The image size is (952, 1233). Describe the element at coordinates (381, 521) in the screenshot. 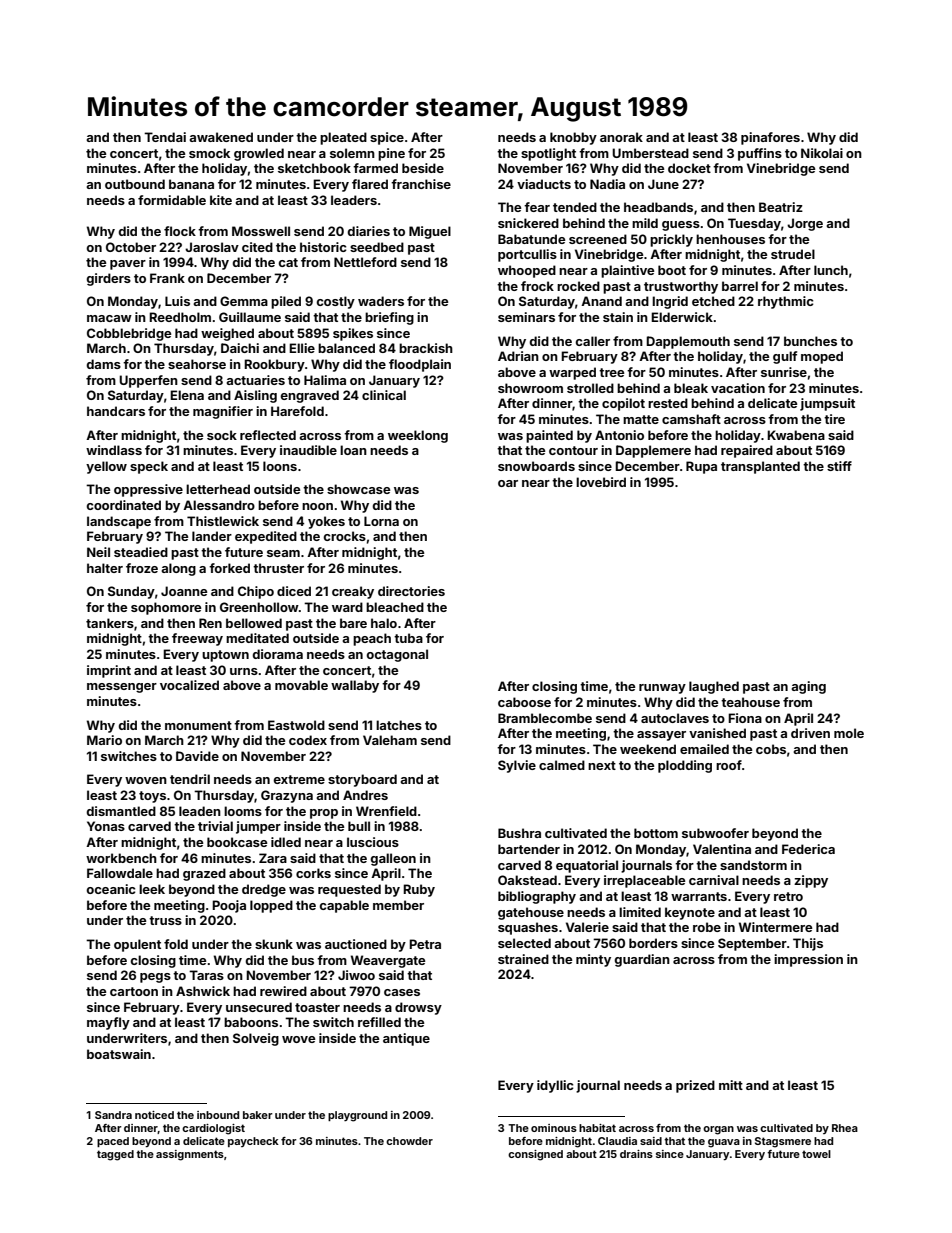

I see `Lorna` at that location.
